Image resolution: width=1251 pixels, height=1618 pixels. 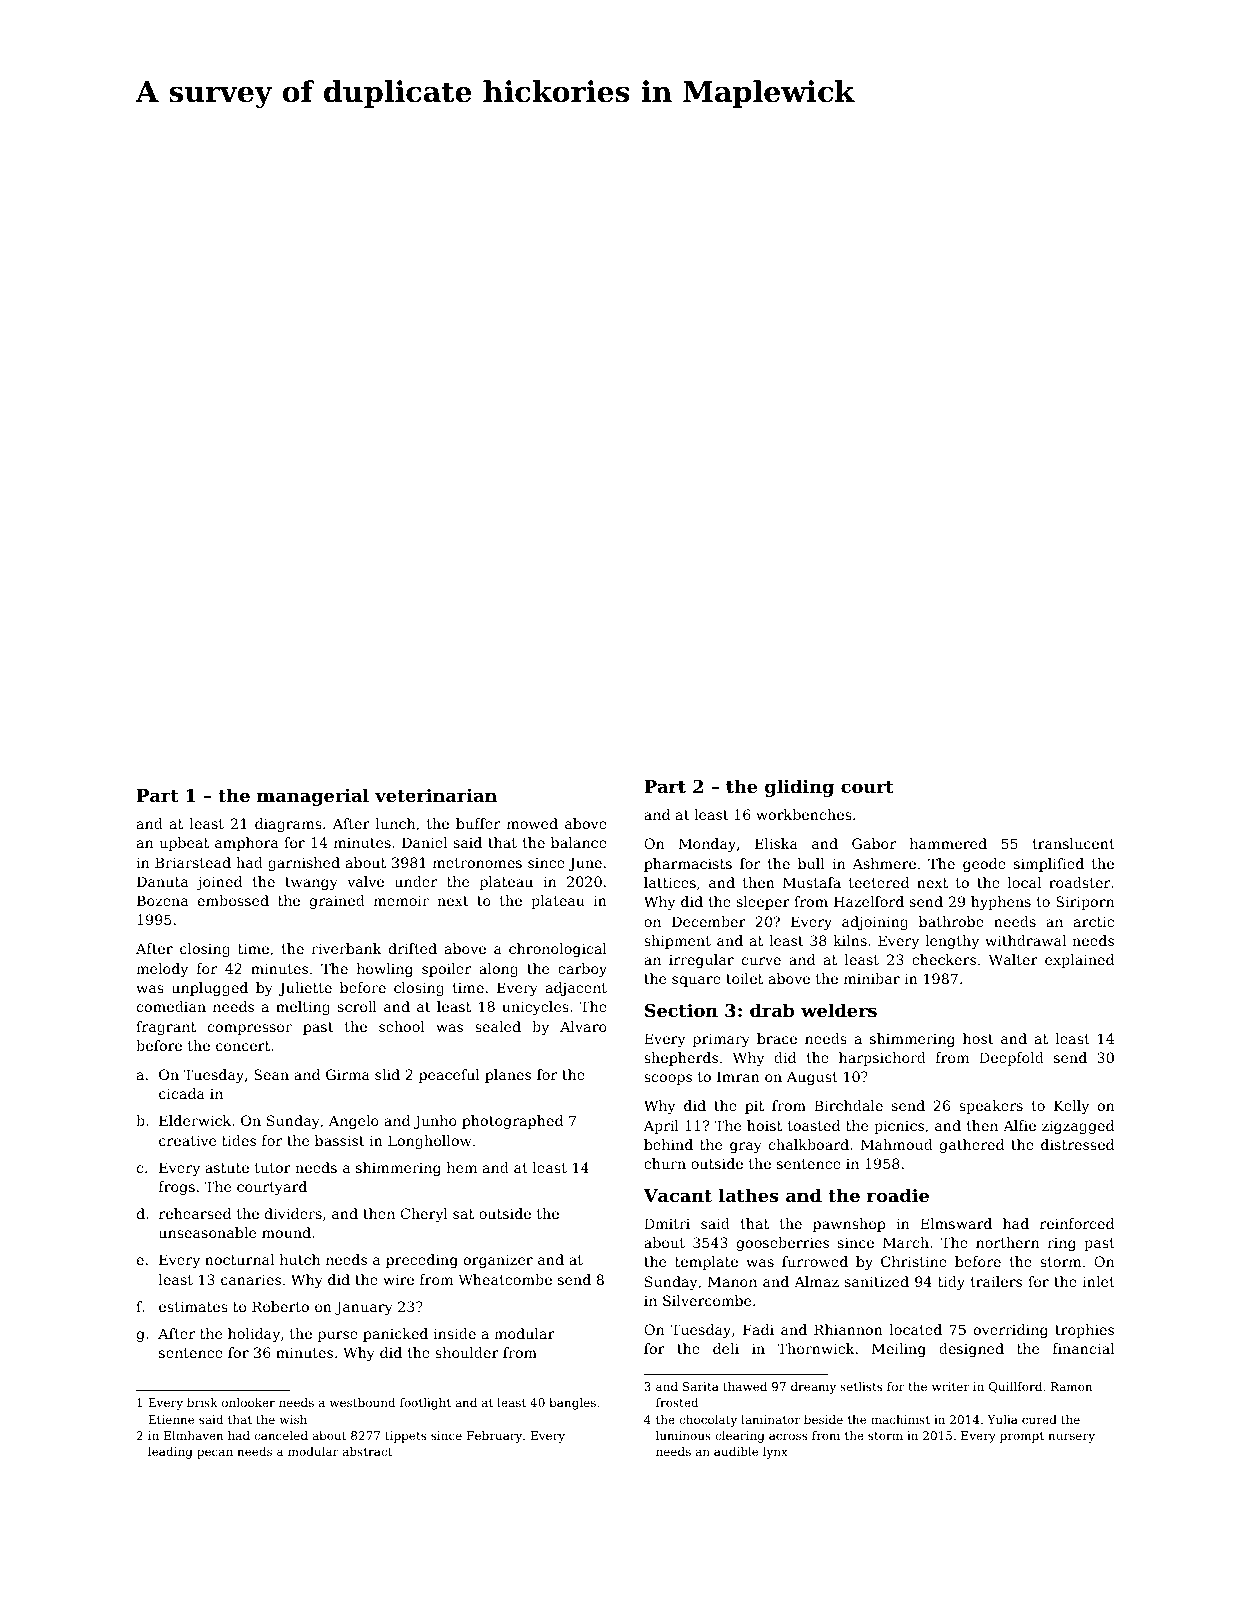 What do you see at coordinates (1099, 1281) in the image?
I see `inlet` at bounding box center [1099, 1281].
